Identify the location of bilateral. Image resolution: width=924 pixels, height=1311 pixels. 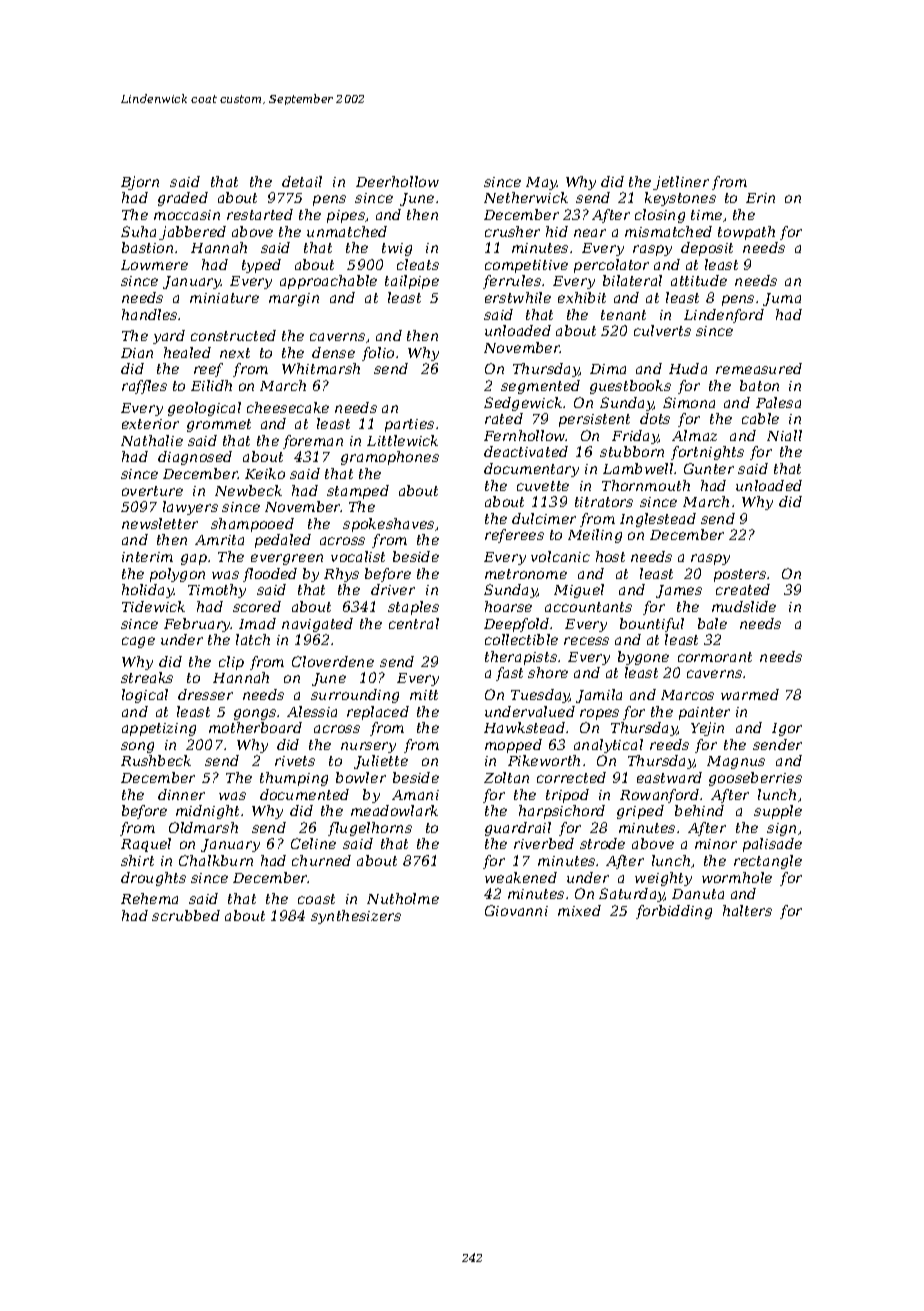
(632, 280).
